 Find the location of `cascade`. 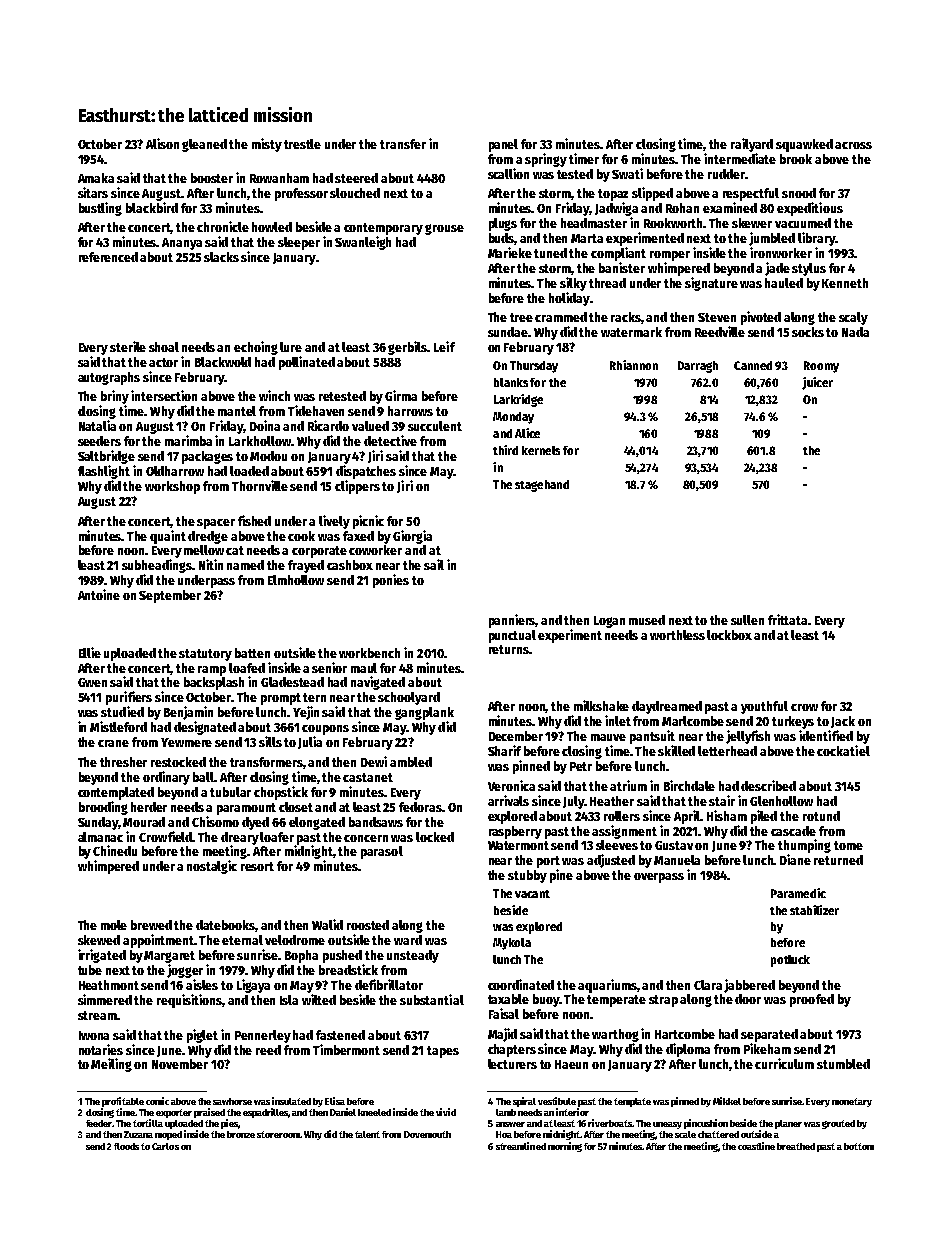

cascade is located at coordinates (793, 831).
